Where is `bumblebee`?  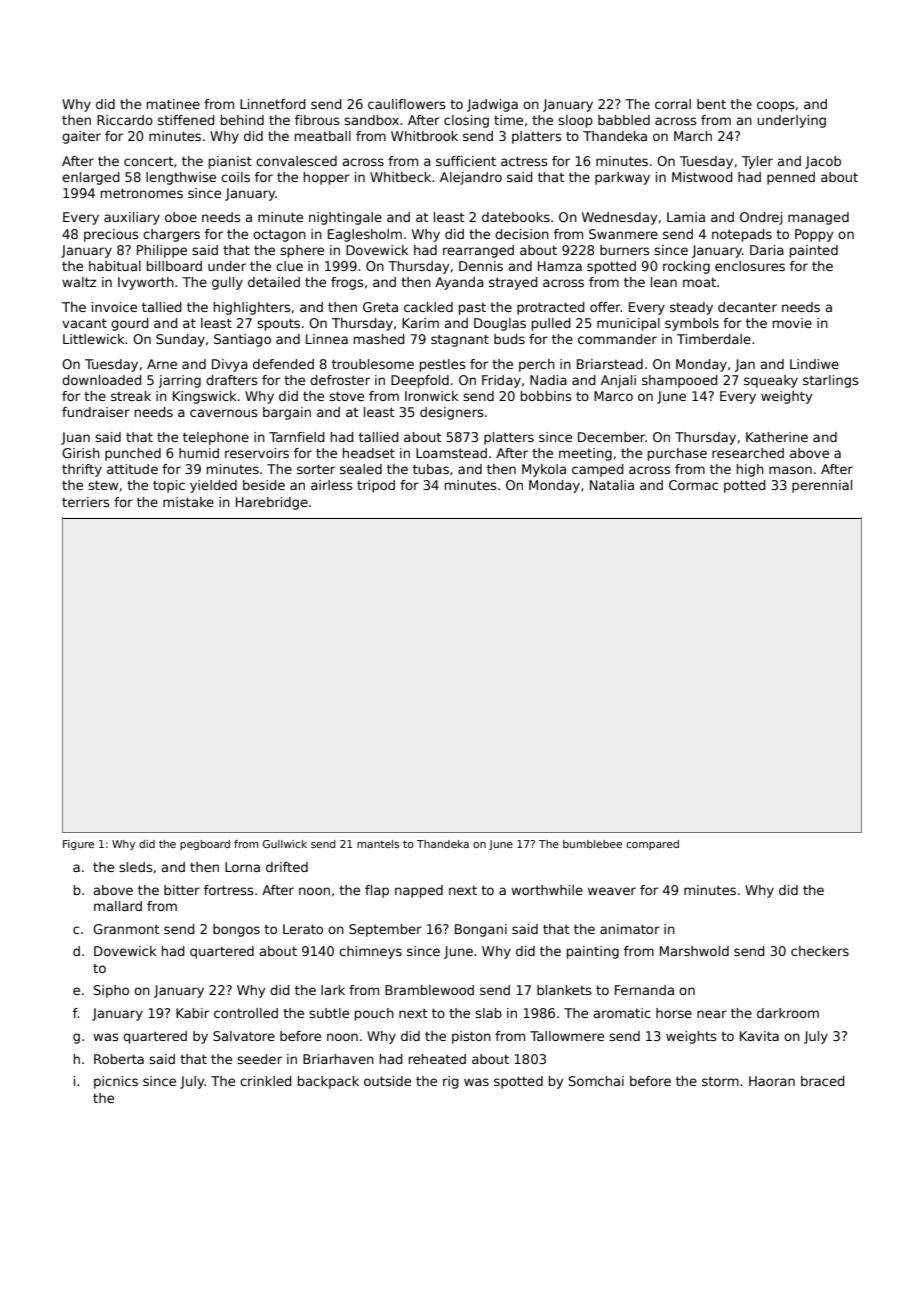
bumblebee is located at coordinates (592, 844).
